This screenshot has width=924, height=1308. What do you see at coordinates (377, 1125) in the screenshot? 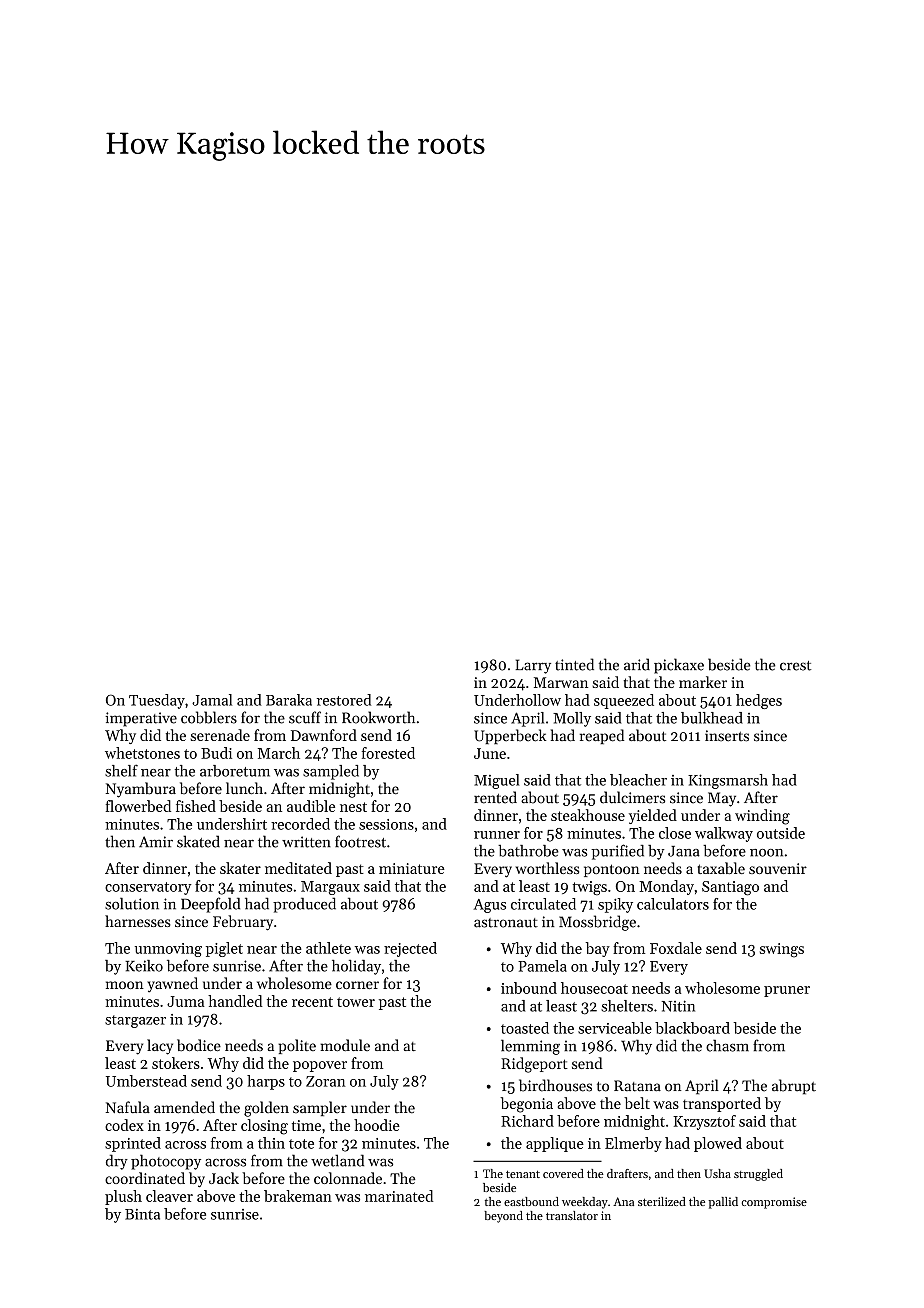
I see `hoodie` at bounding box center [377, 1125].
